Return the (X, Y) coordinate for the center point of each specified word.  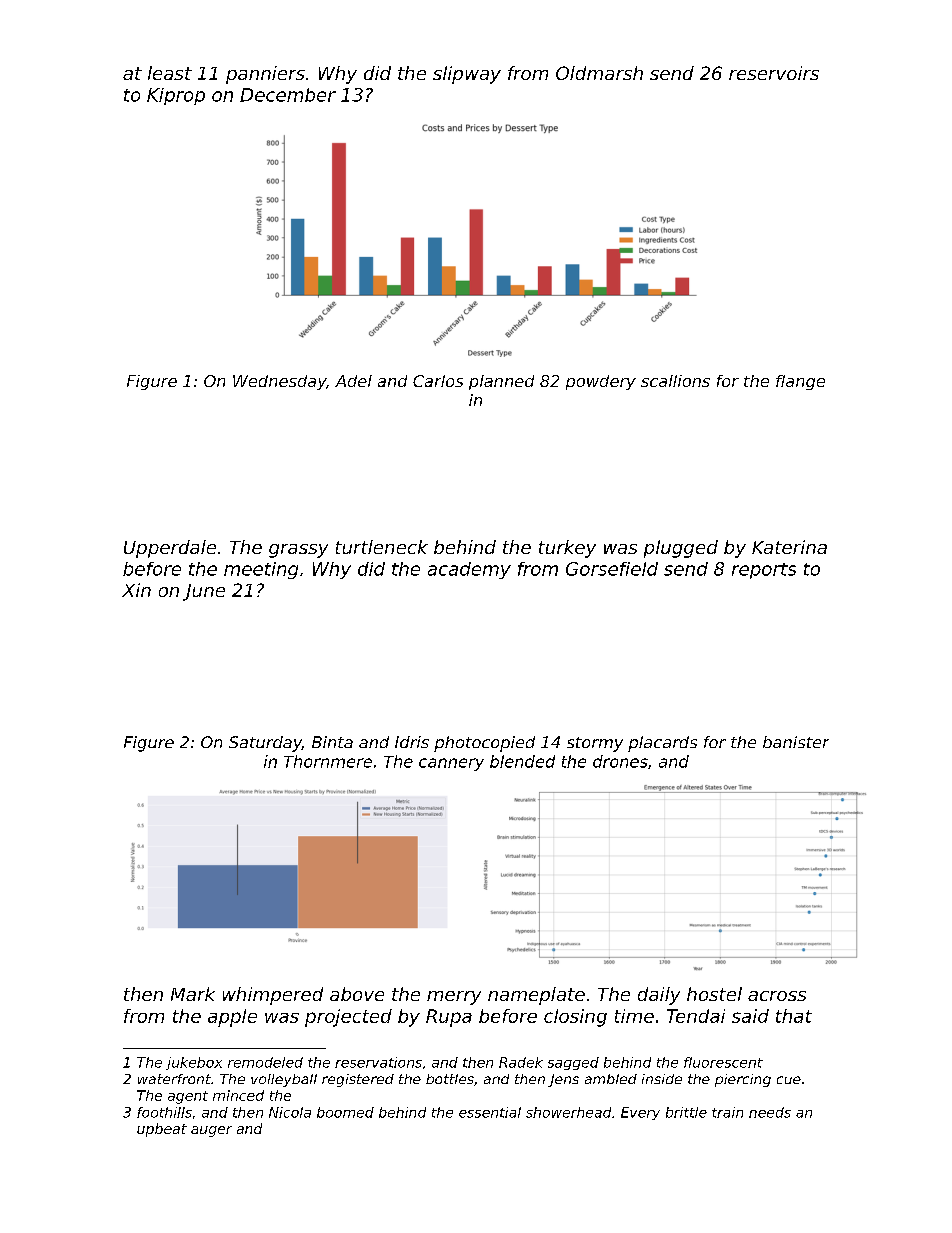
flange (800, 382)
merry (454, 998)
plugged (681, 549)
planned (501, 382)
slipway (467, 75)
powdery (601, 382)
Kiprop (176, 96)
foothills (164, 1112)
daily (659, 996)
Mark (193, 994)
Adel (353, 381)
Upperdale (170, 549)
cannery (451, 764)
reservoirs (774, 73)
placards (662, 744)
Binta (332, 742)
